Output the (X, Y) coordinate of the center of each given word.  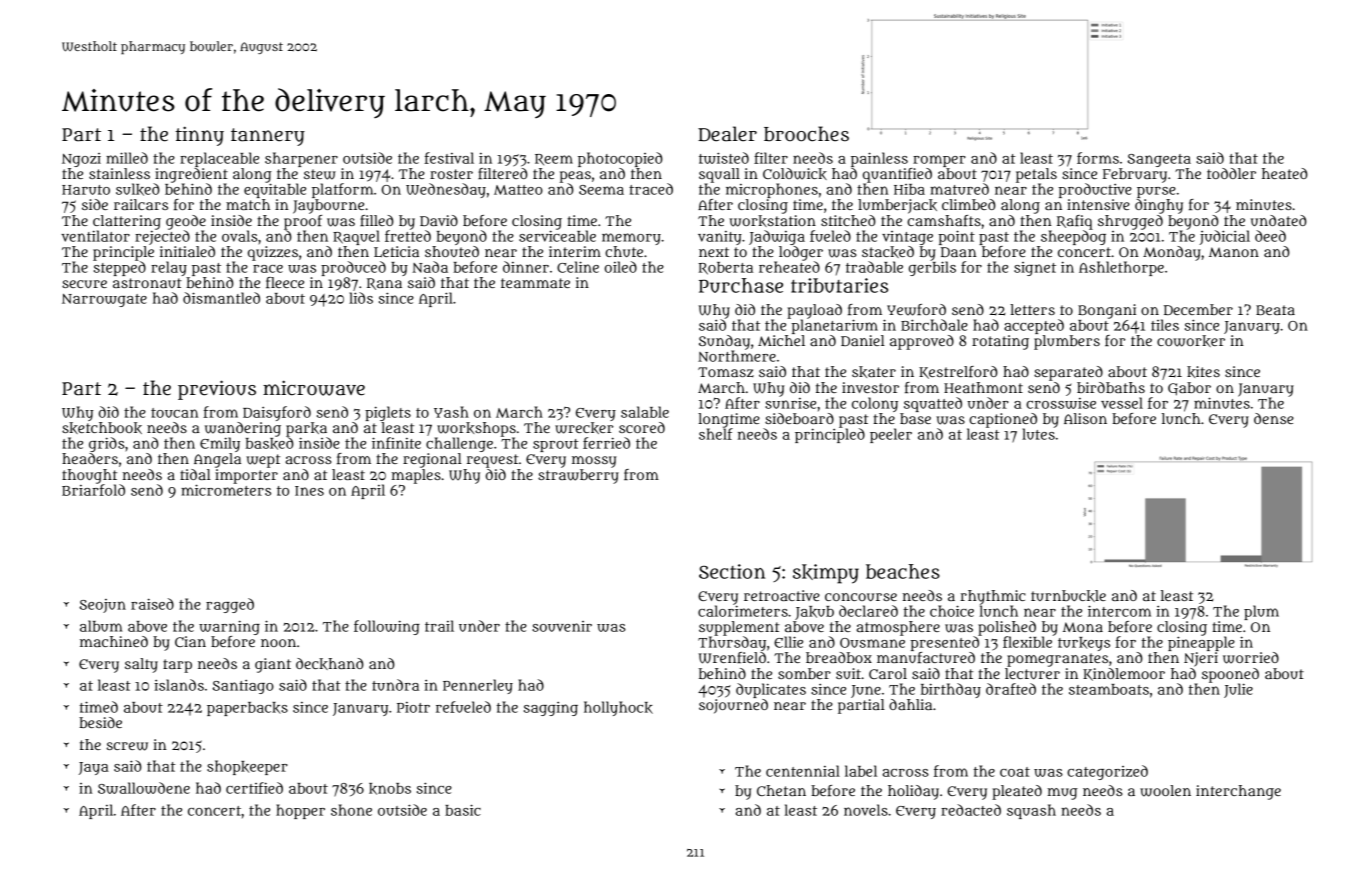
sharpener (301, 159)
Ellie (788, 642)
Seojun (102, 606)
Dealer (727, 134)
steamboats (1109, 689)
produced (353, 268)
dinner (526, 267)
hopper (300, 811)
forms (1098, 158)
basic (463, 810)
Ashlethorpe (1121, 268)
